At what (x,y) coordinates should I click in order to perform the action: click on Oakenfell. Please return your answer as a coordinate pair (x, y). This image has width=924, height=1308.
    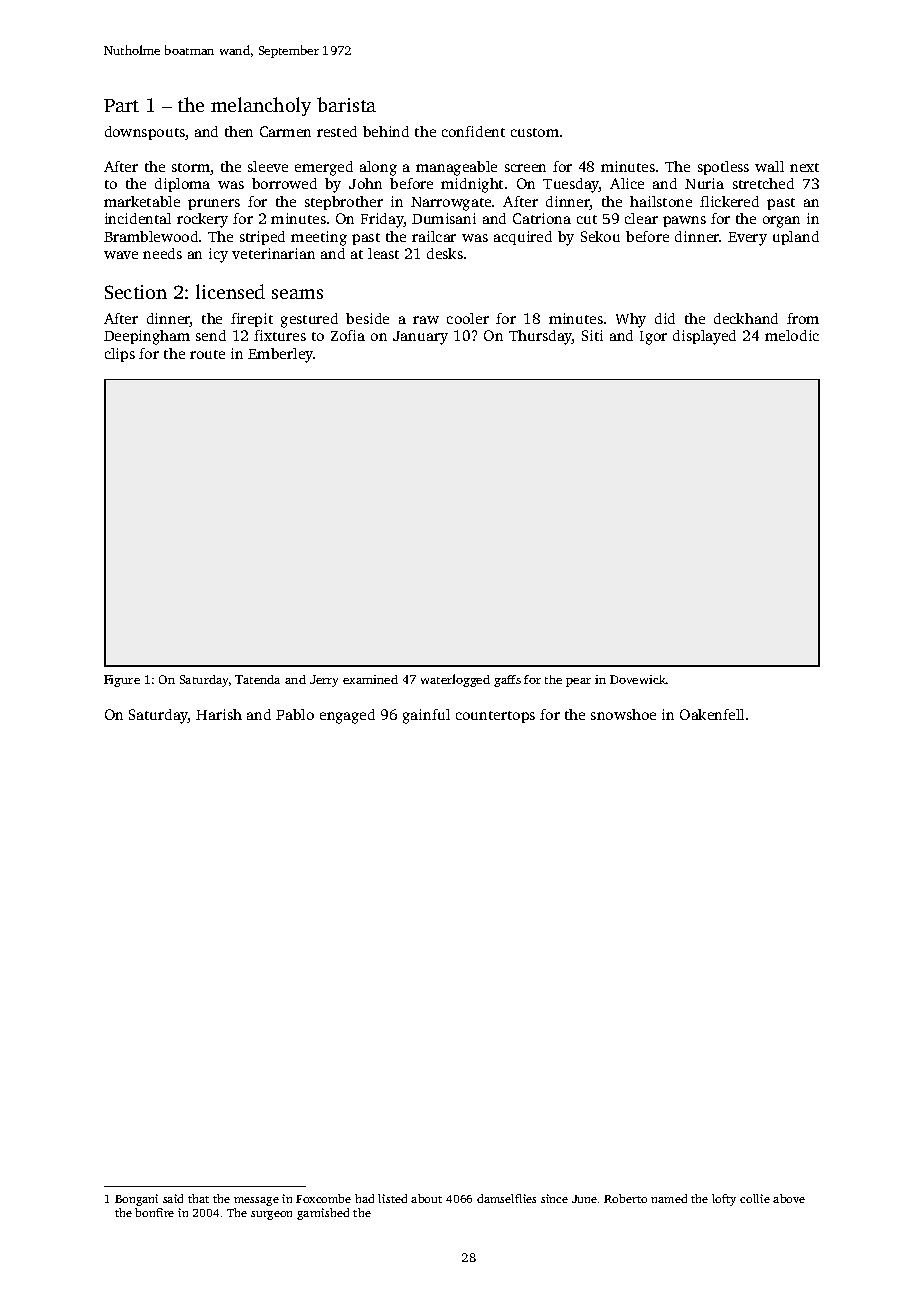
    Looking at the image, I should click on (712, 714).
